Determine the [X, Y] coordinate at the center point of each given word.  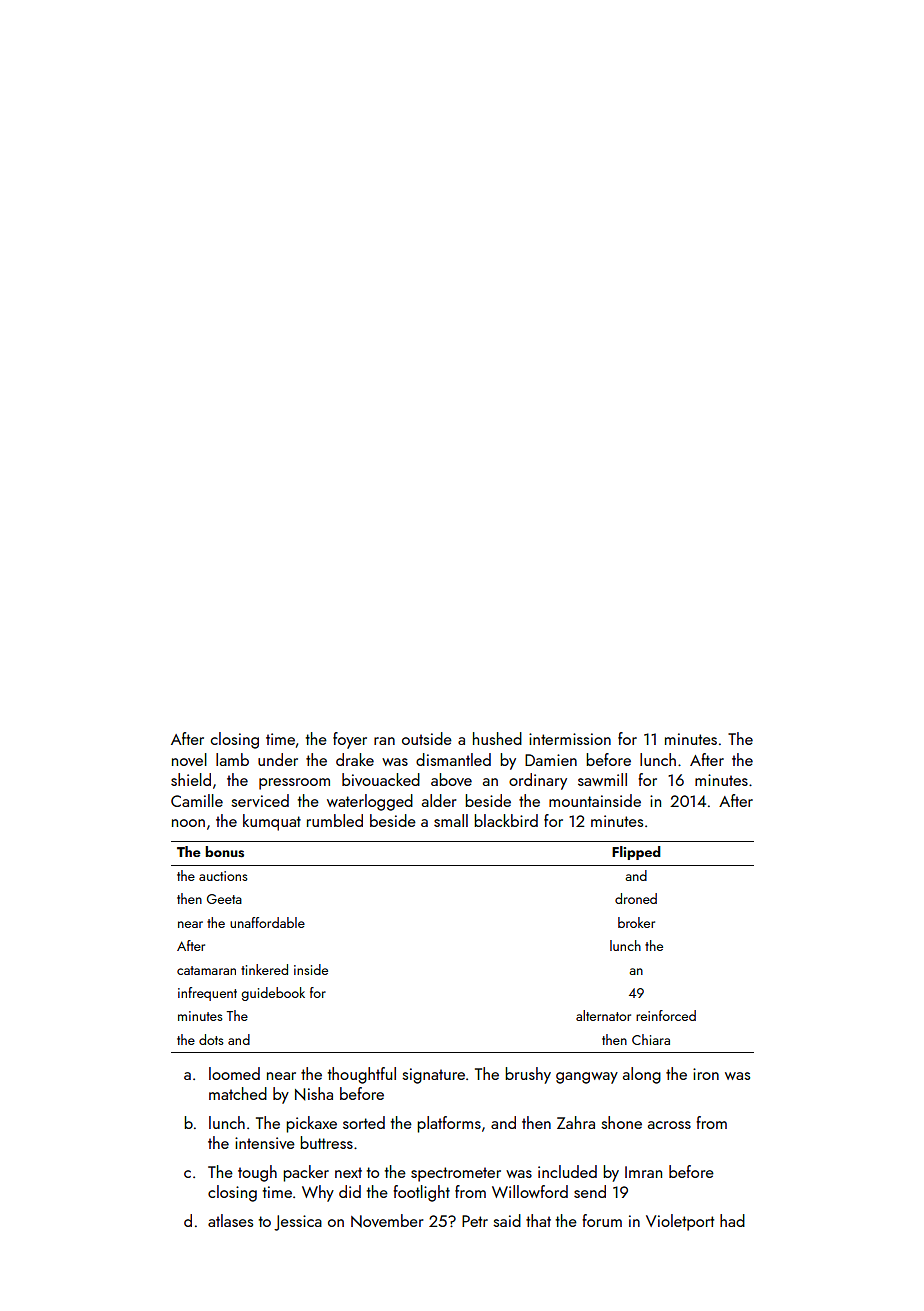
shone [621, 1122]
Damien [551, 760]
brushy [528, 1075]
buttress [326, 1142]
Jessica [298, 1223]
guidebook [273, 994]
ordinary [538, 781]
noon [188, 823]
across [669, 1125]
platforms [449, 1124]
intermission [570, 739]
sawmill [602, 779]
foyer [350, 740]
